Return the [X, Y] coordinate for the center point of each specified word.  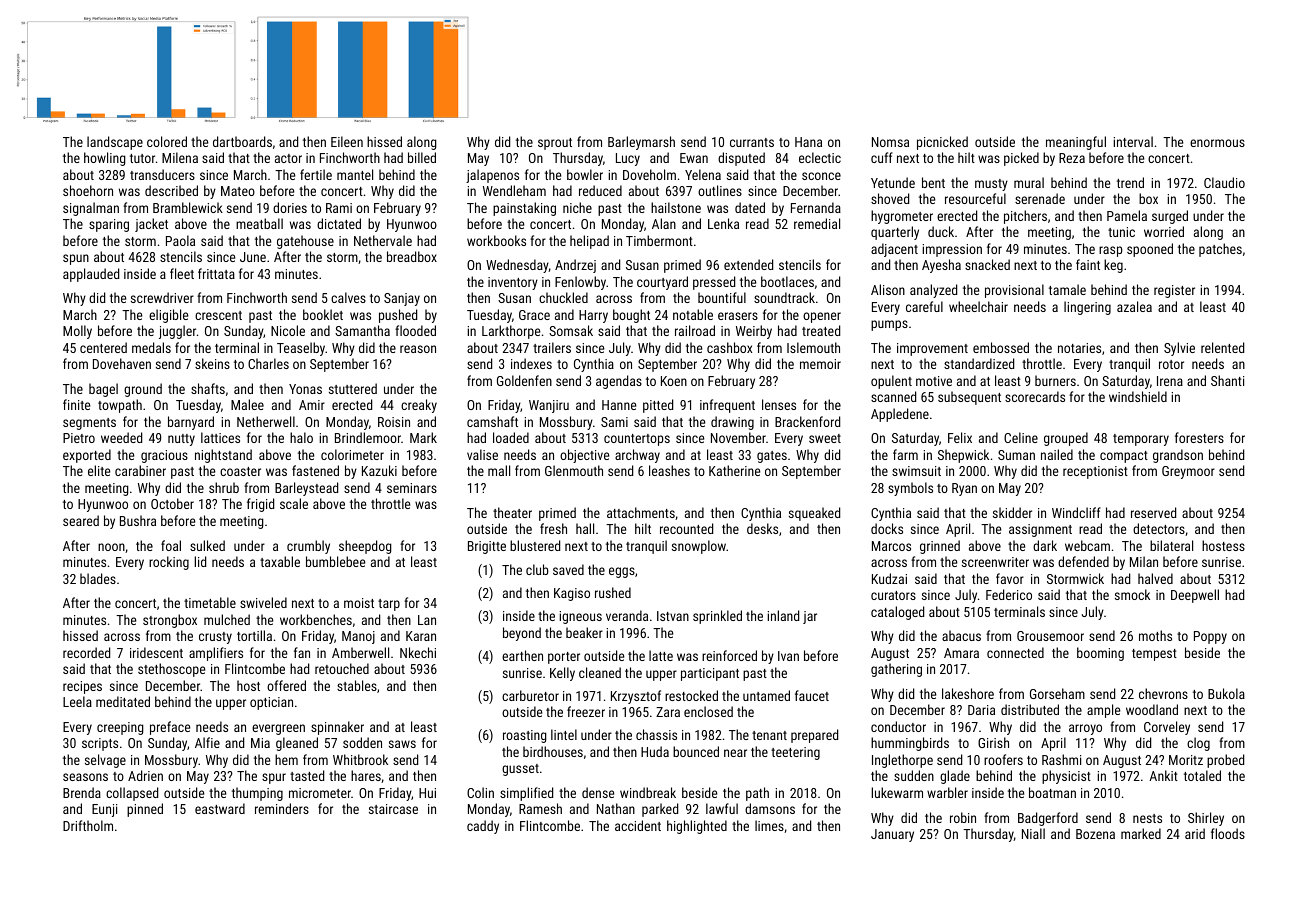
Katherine [734, 470]
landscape [115, 143]
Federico [1009, 594]
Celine [1021, 437]
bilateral [1171, 545]
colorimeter [352, 454]
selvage [105, 761]
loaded [511, 437]
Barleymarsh [641, 143]
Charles [268, 363]
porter [564, 658]
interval [1133, 141]
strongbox [170, 621]
